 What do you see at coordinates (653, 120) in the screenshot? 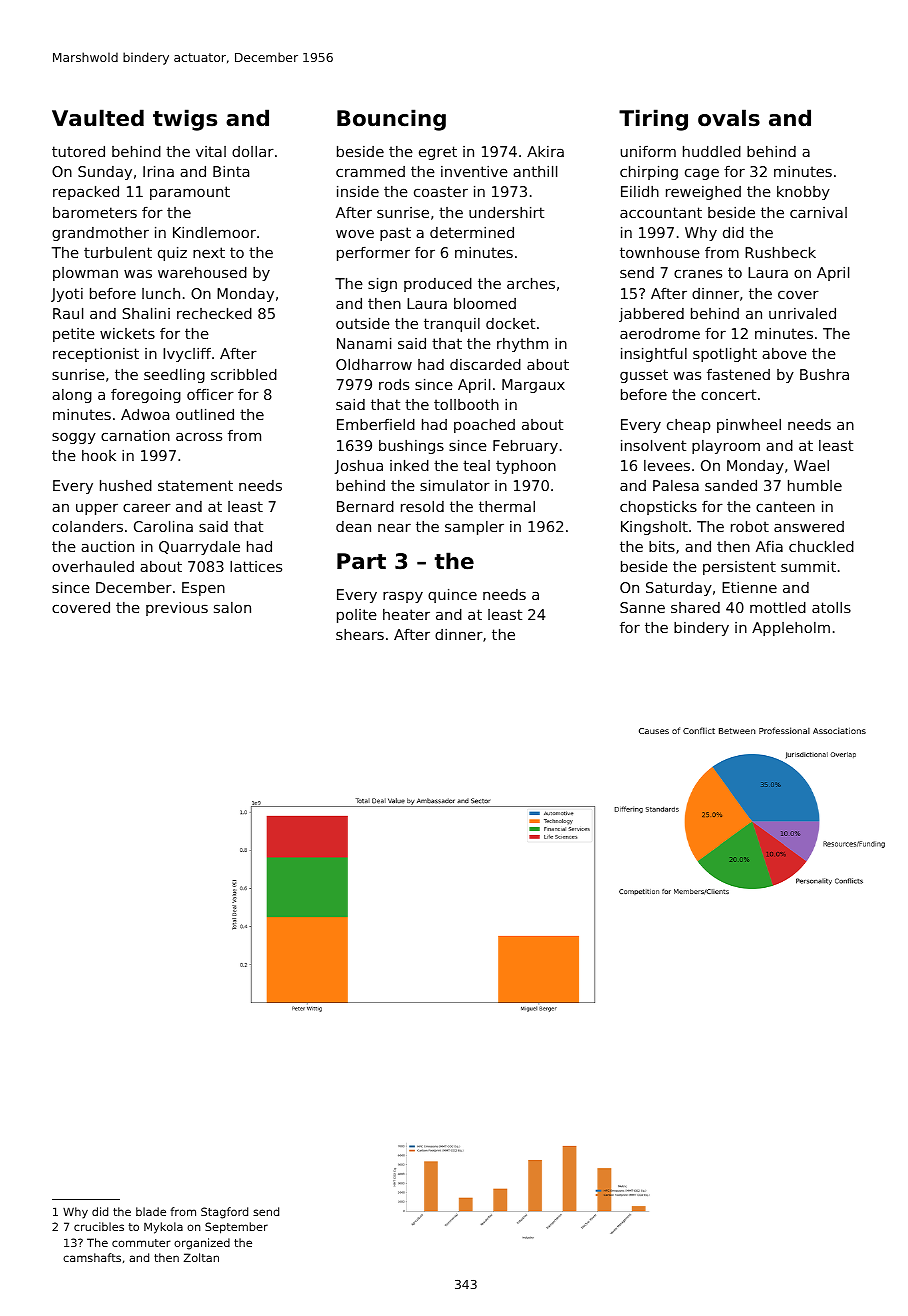
I see `Tiring` at bounding box center [653, 120].
